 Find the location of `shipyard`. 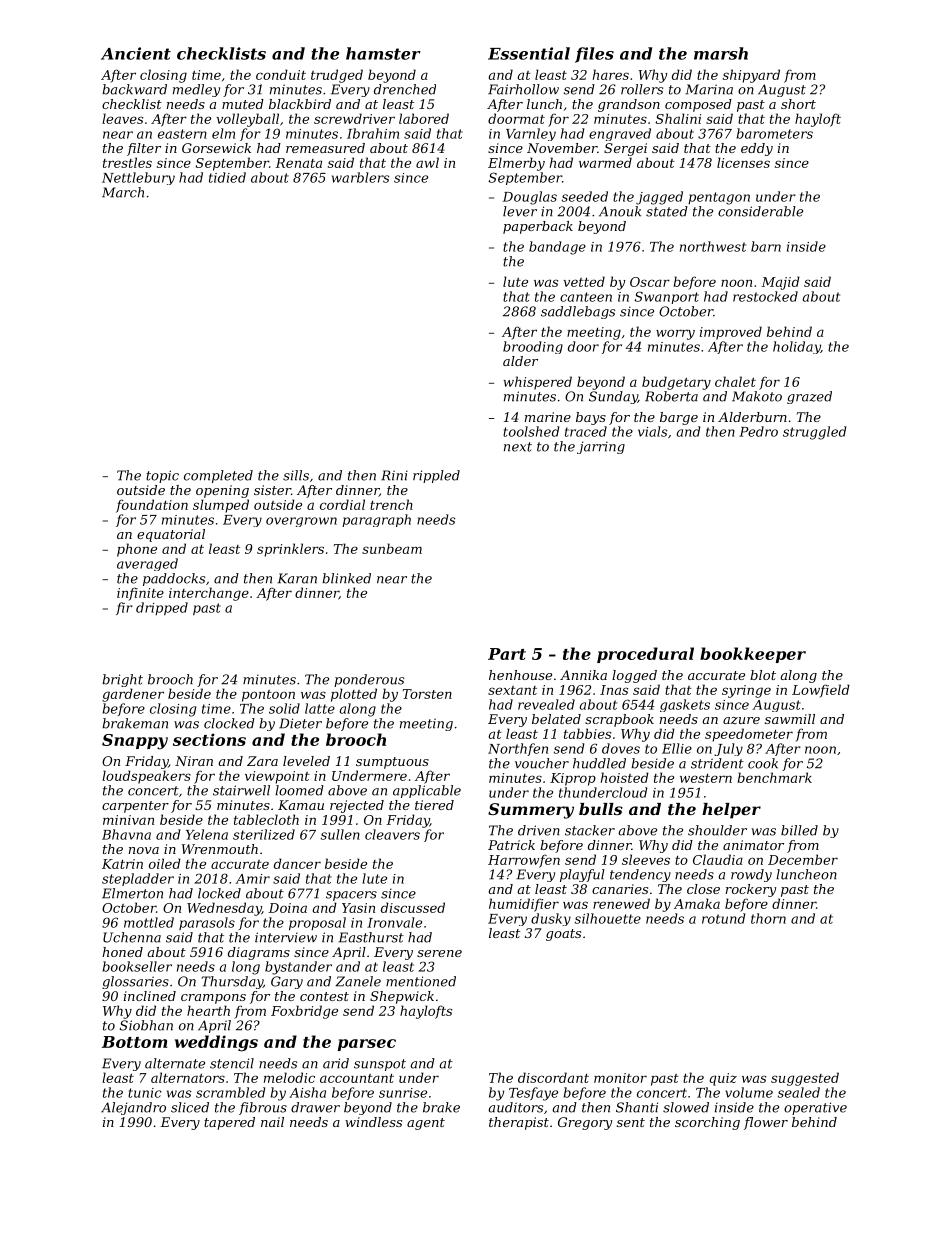

shipyard is located at coordinates (751, 76).
